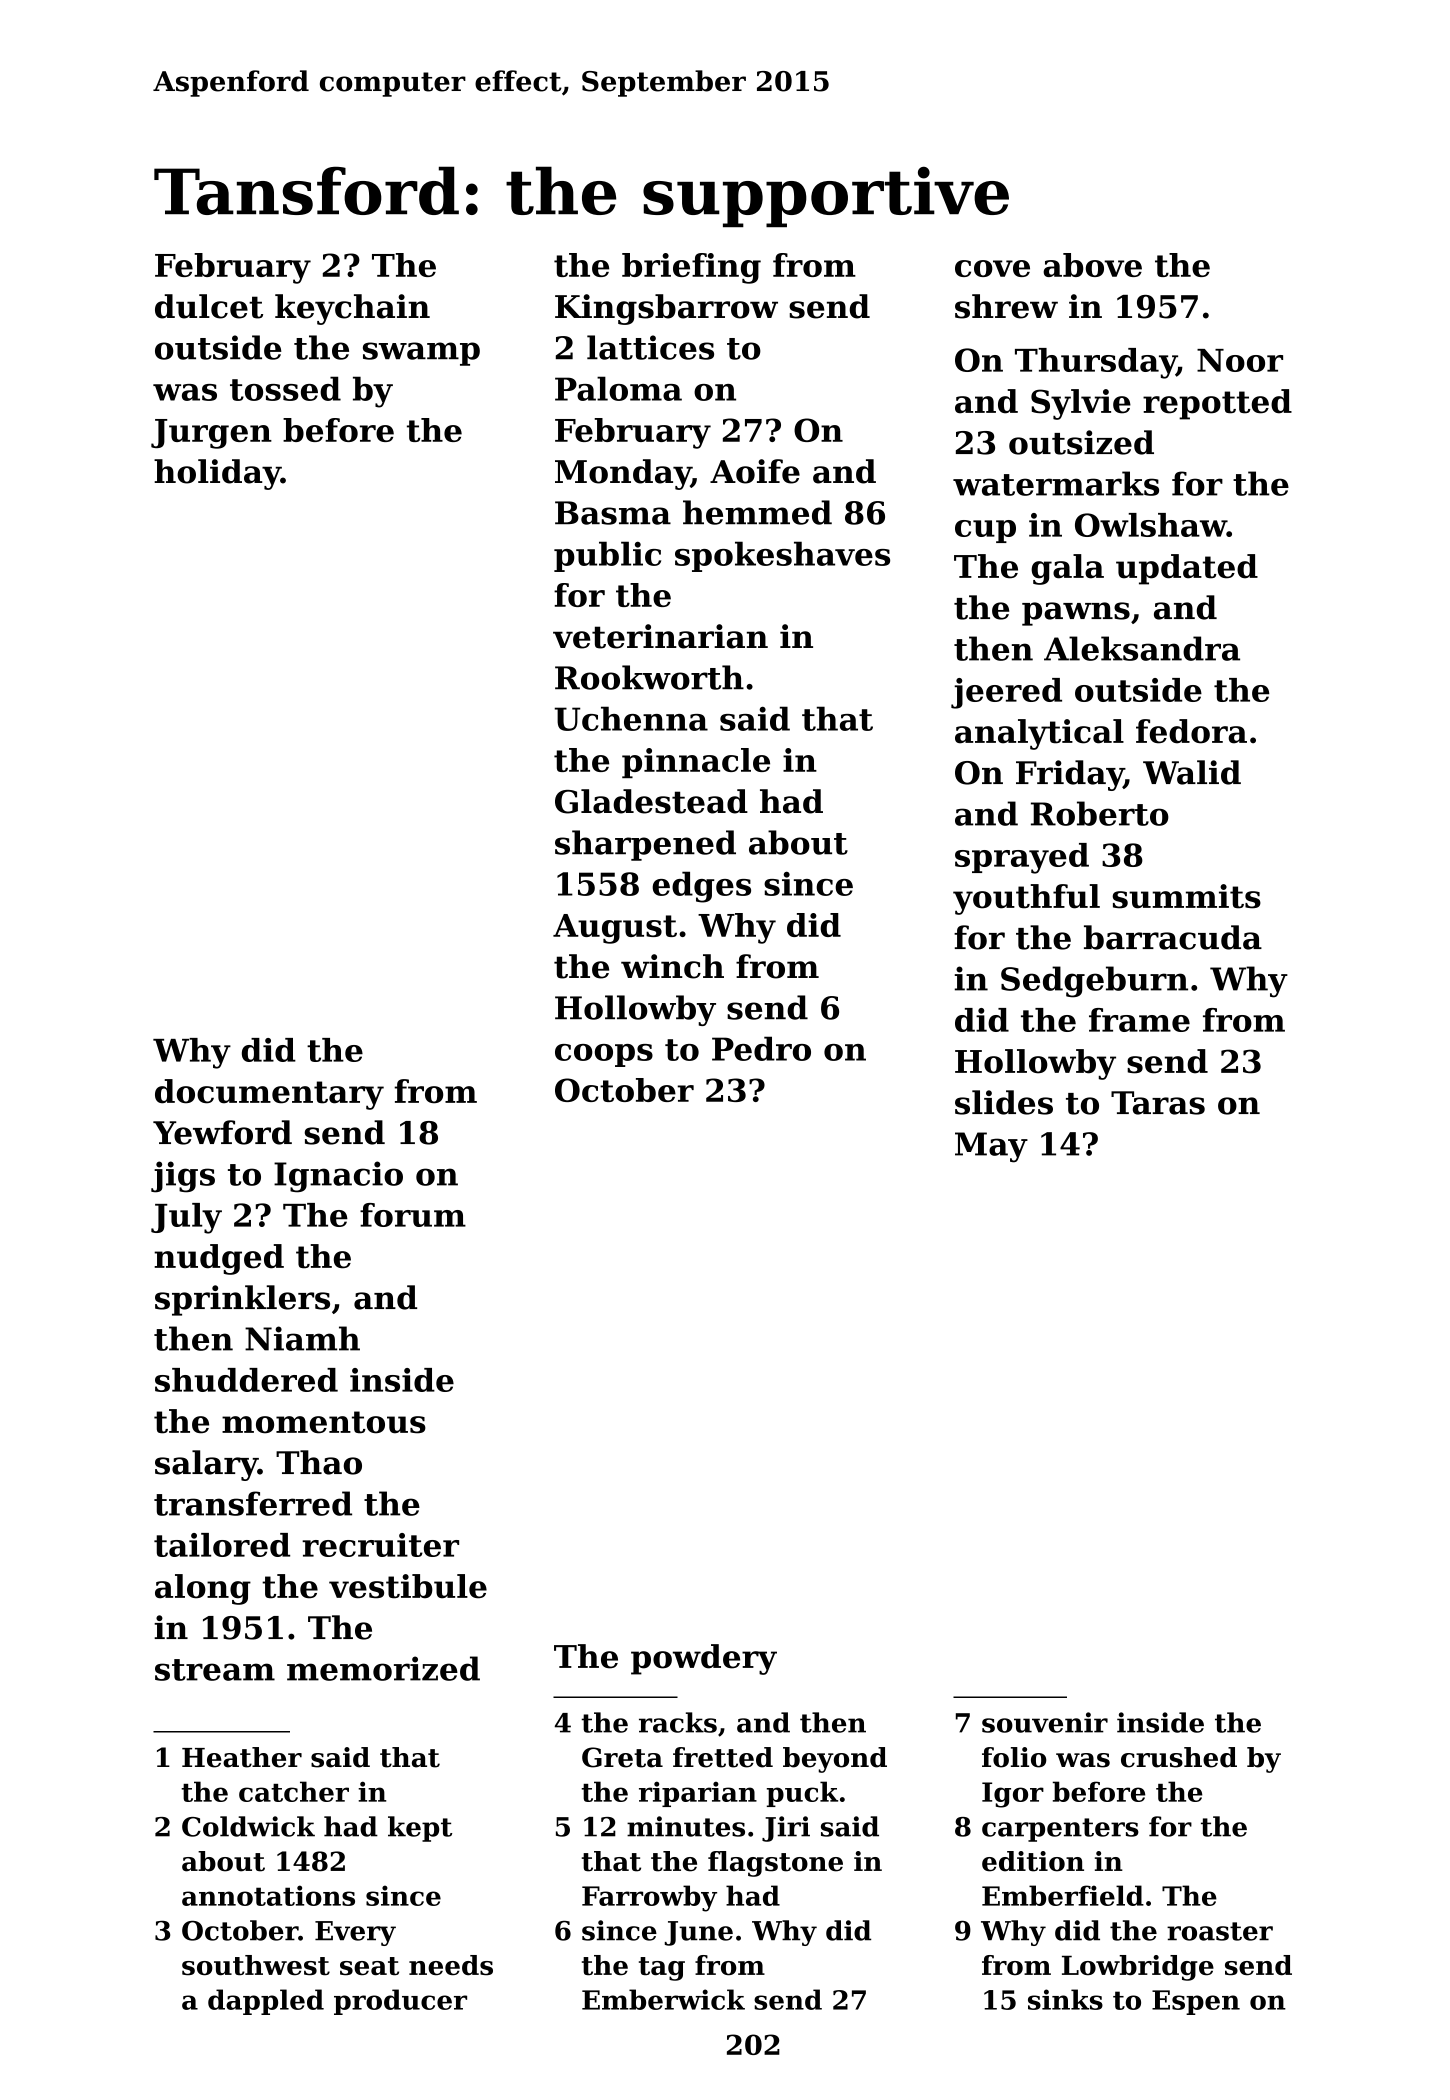 This screenshot has width=1450, height=2100. Describe the element at coordinates (269, 1094) in the screenshot. I see `documentary` at that location.
